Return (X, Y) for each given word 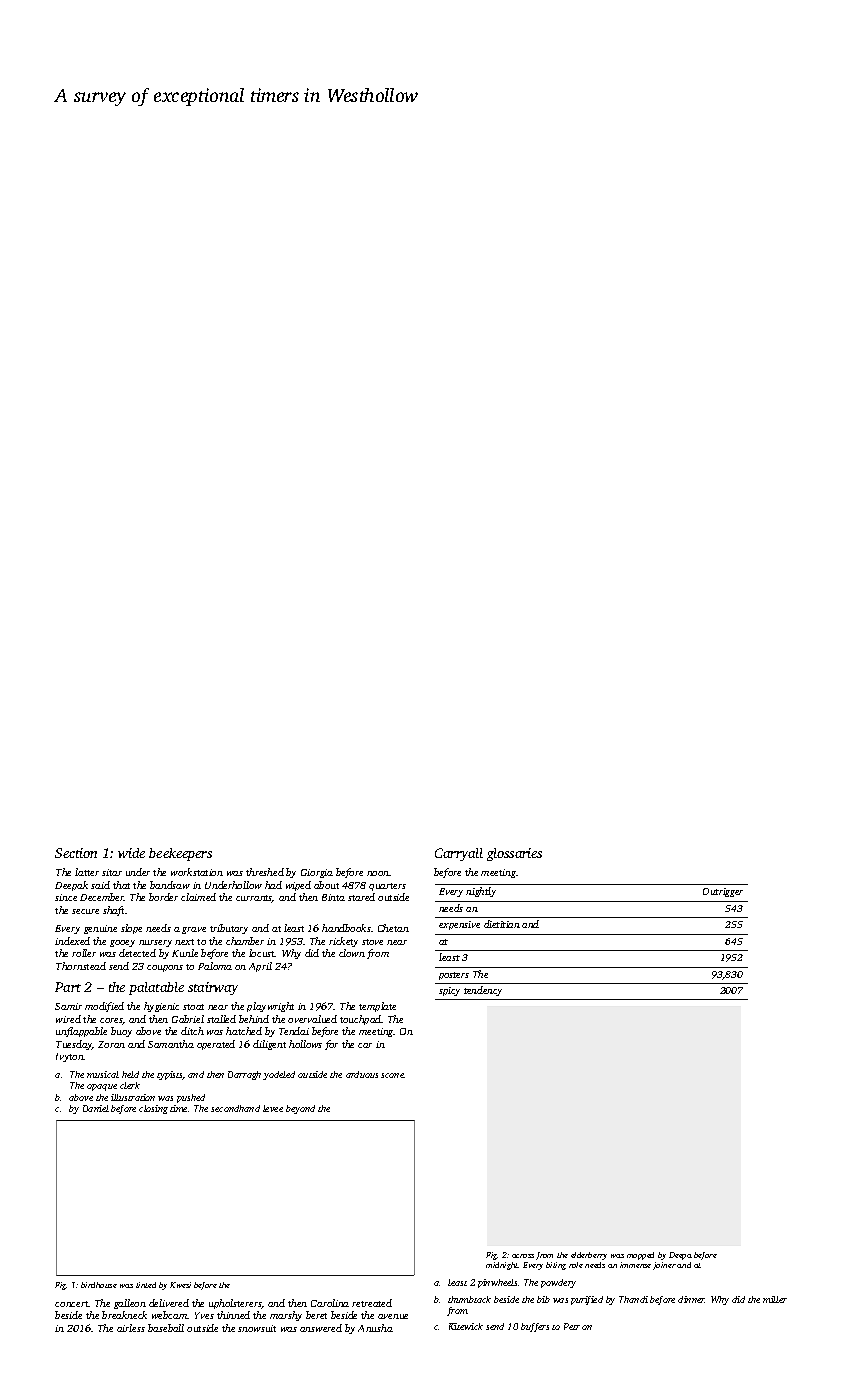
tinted (146, 1285)
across (523, 1256)
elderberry (589, 1256)
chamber (245, 941)
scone (392, 1075)
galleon (130, 1304)
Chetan (393, 928)
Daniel (96, 1108)
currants (254, 899)
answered (321, 1328)
